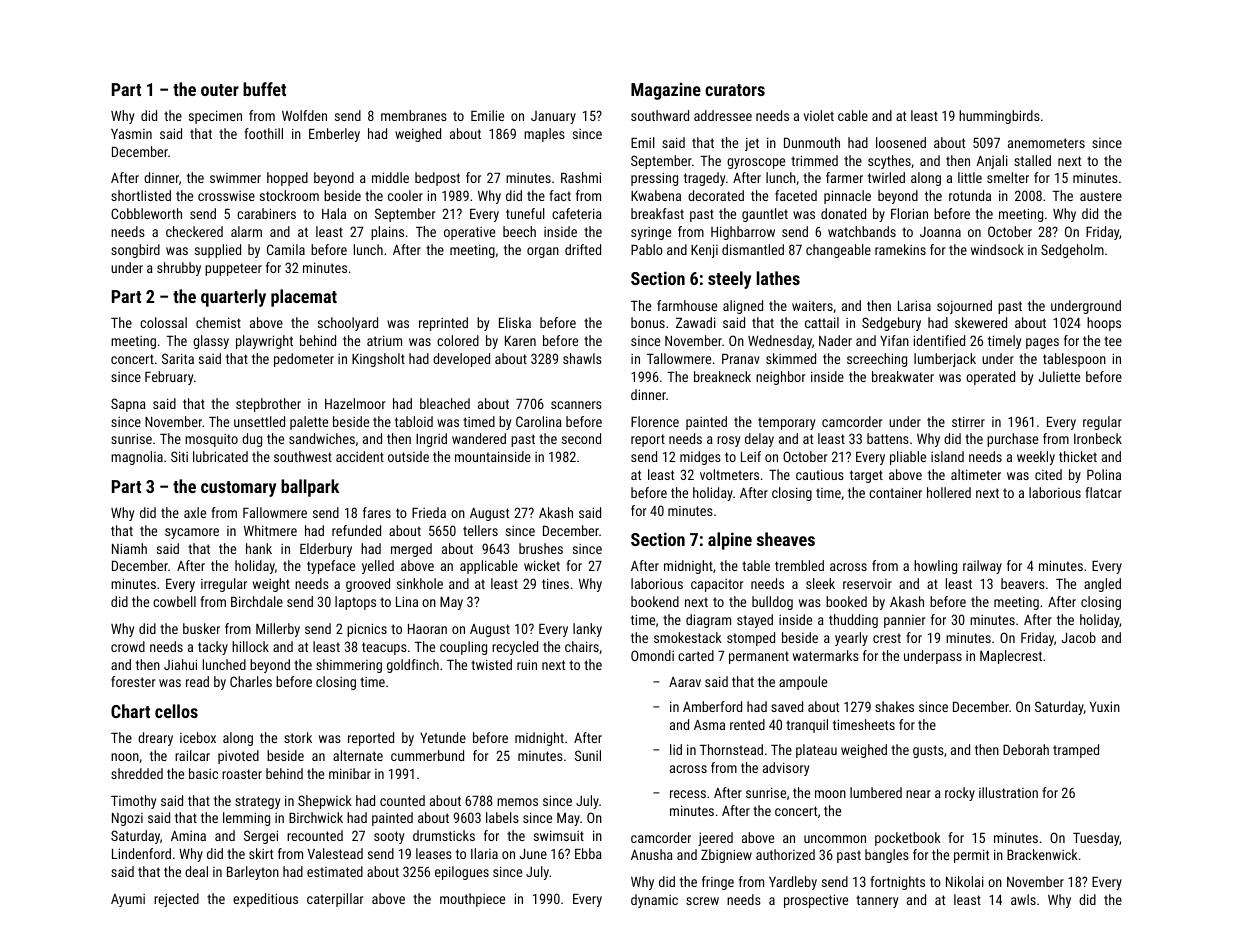 This screenshot has height=952, width=1233. What do you see at coordinates (220, 90) in the screenshot?
I see `outer` at bounding box center [220, 90].
